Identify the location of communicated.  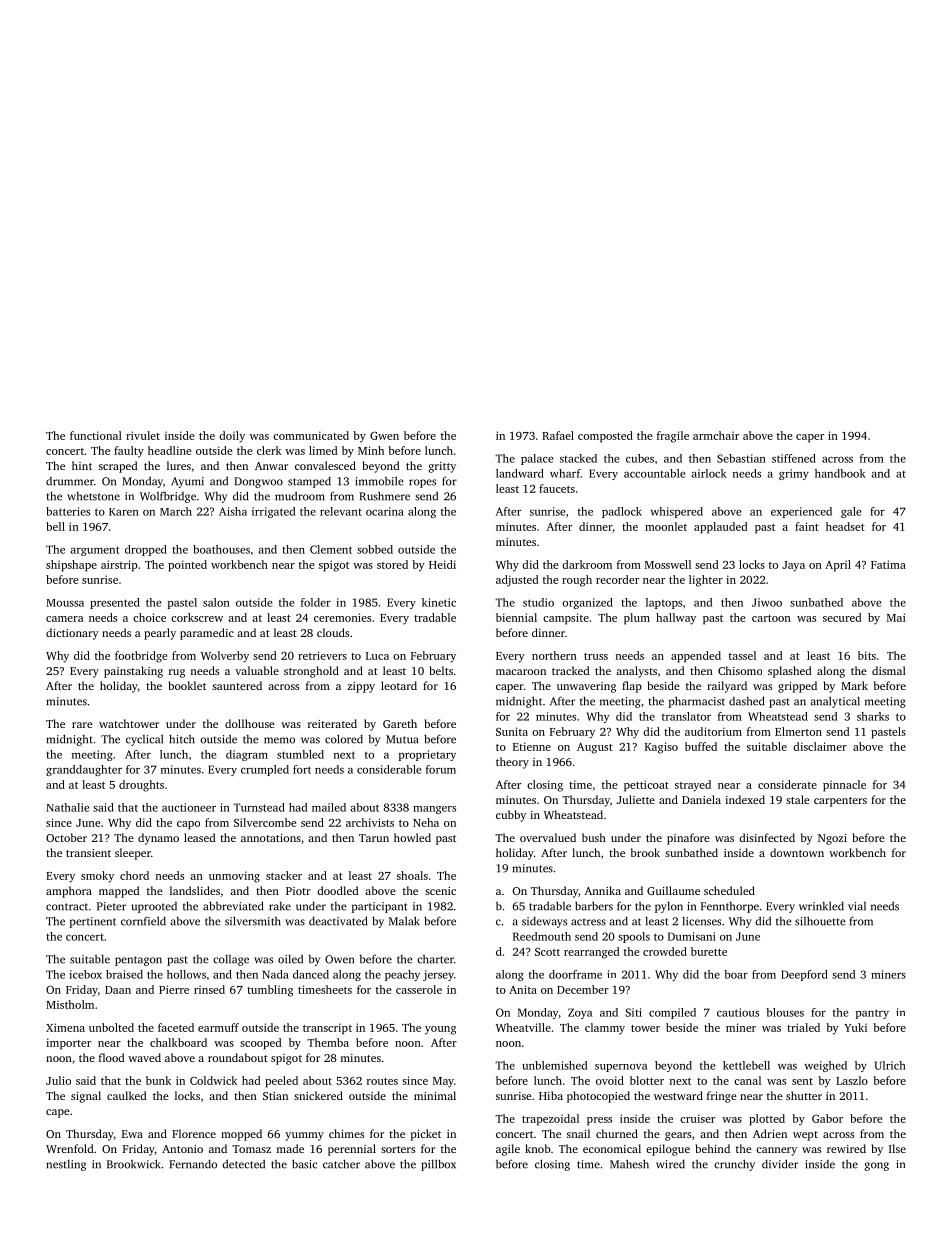
(311, 435).
